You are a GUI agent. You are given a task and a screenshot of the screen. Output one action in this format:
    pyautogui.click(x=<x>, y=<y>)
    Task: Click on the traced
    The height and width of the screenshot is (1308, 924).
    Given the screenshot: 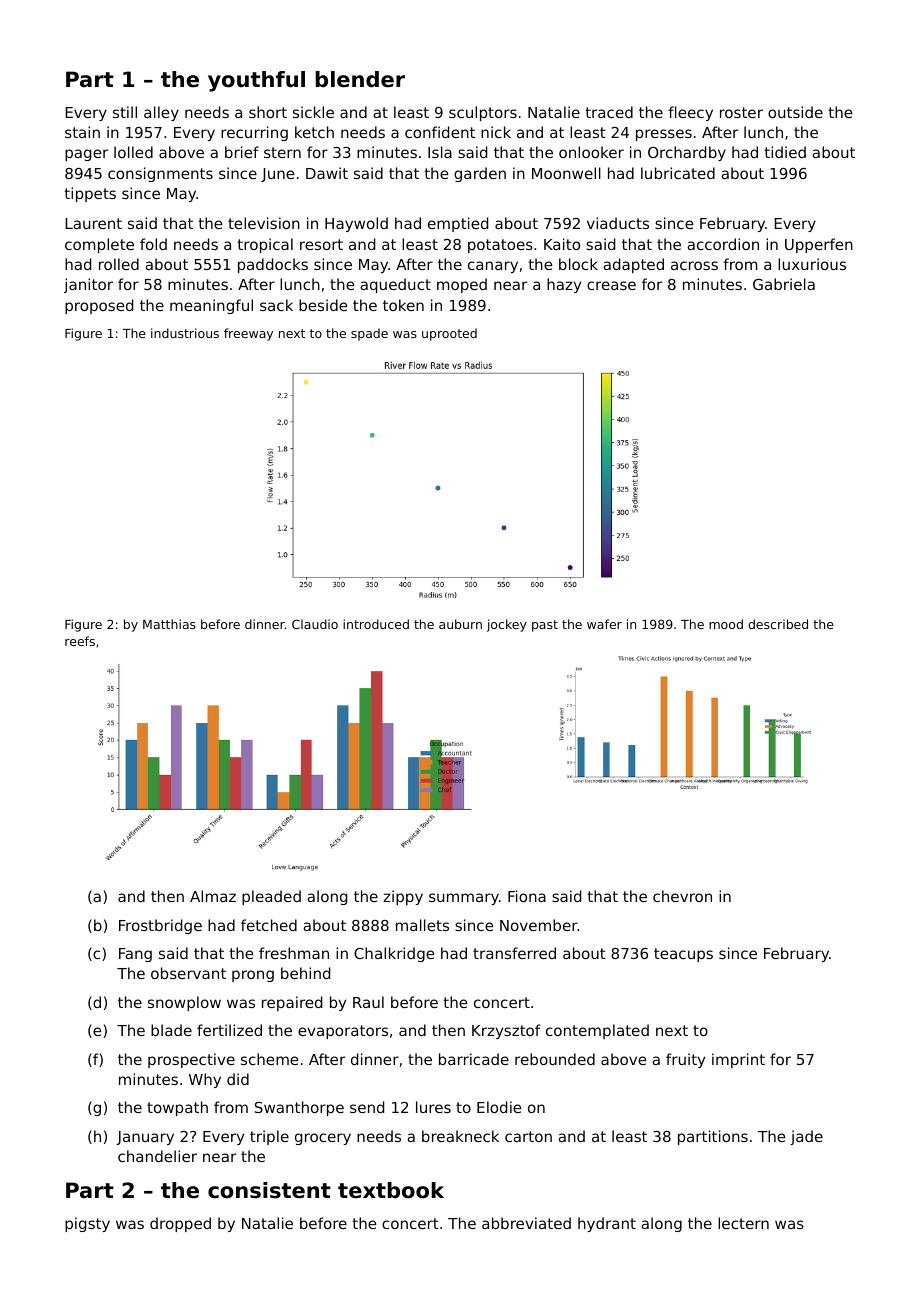 What is the action you would take?
    pyautogui.click(x=609, y=112)
